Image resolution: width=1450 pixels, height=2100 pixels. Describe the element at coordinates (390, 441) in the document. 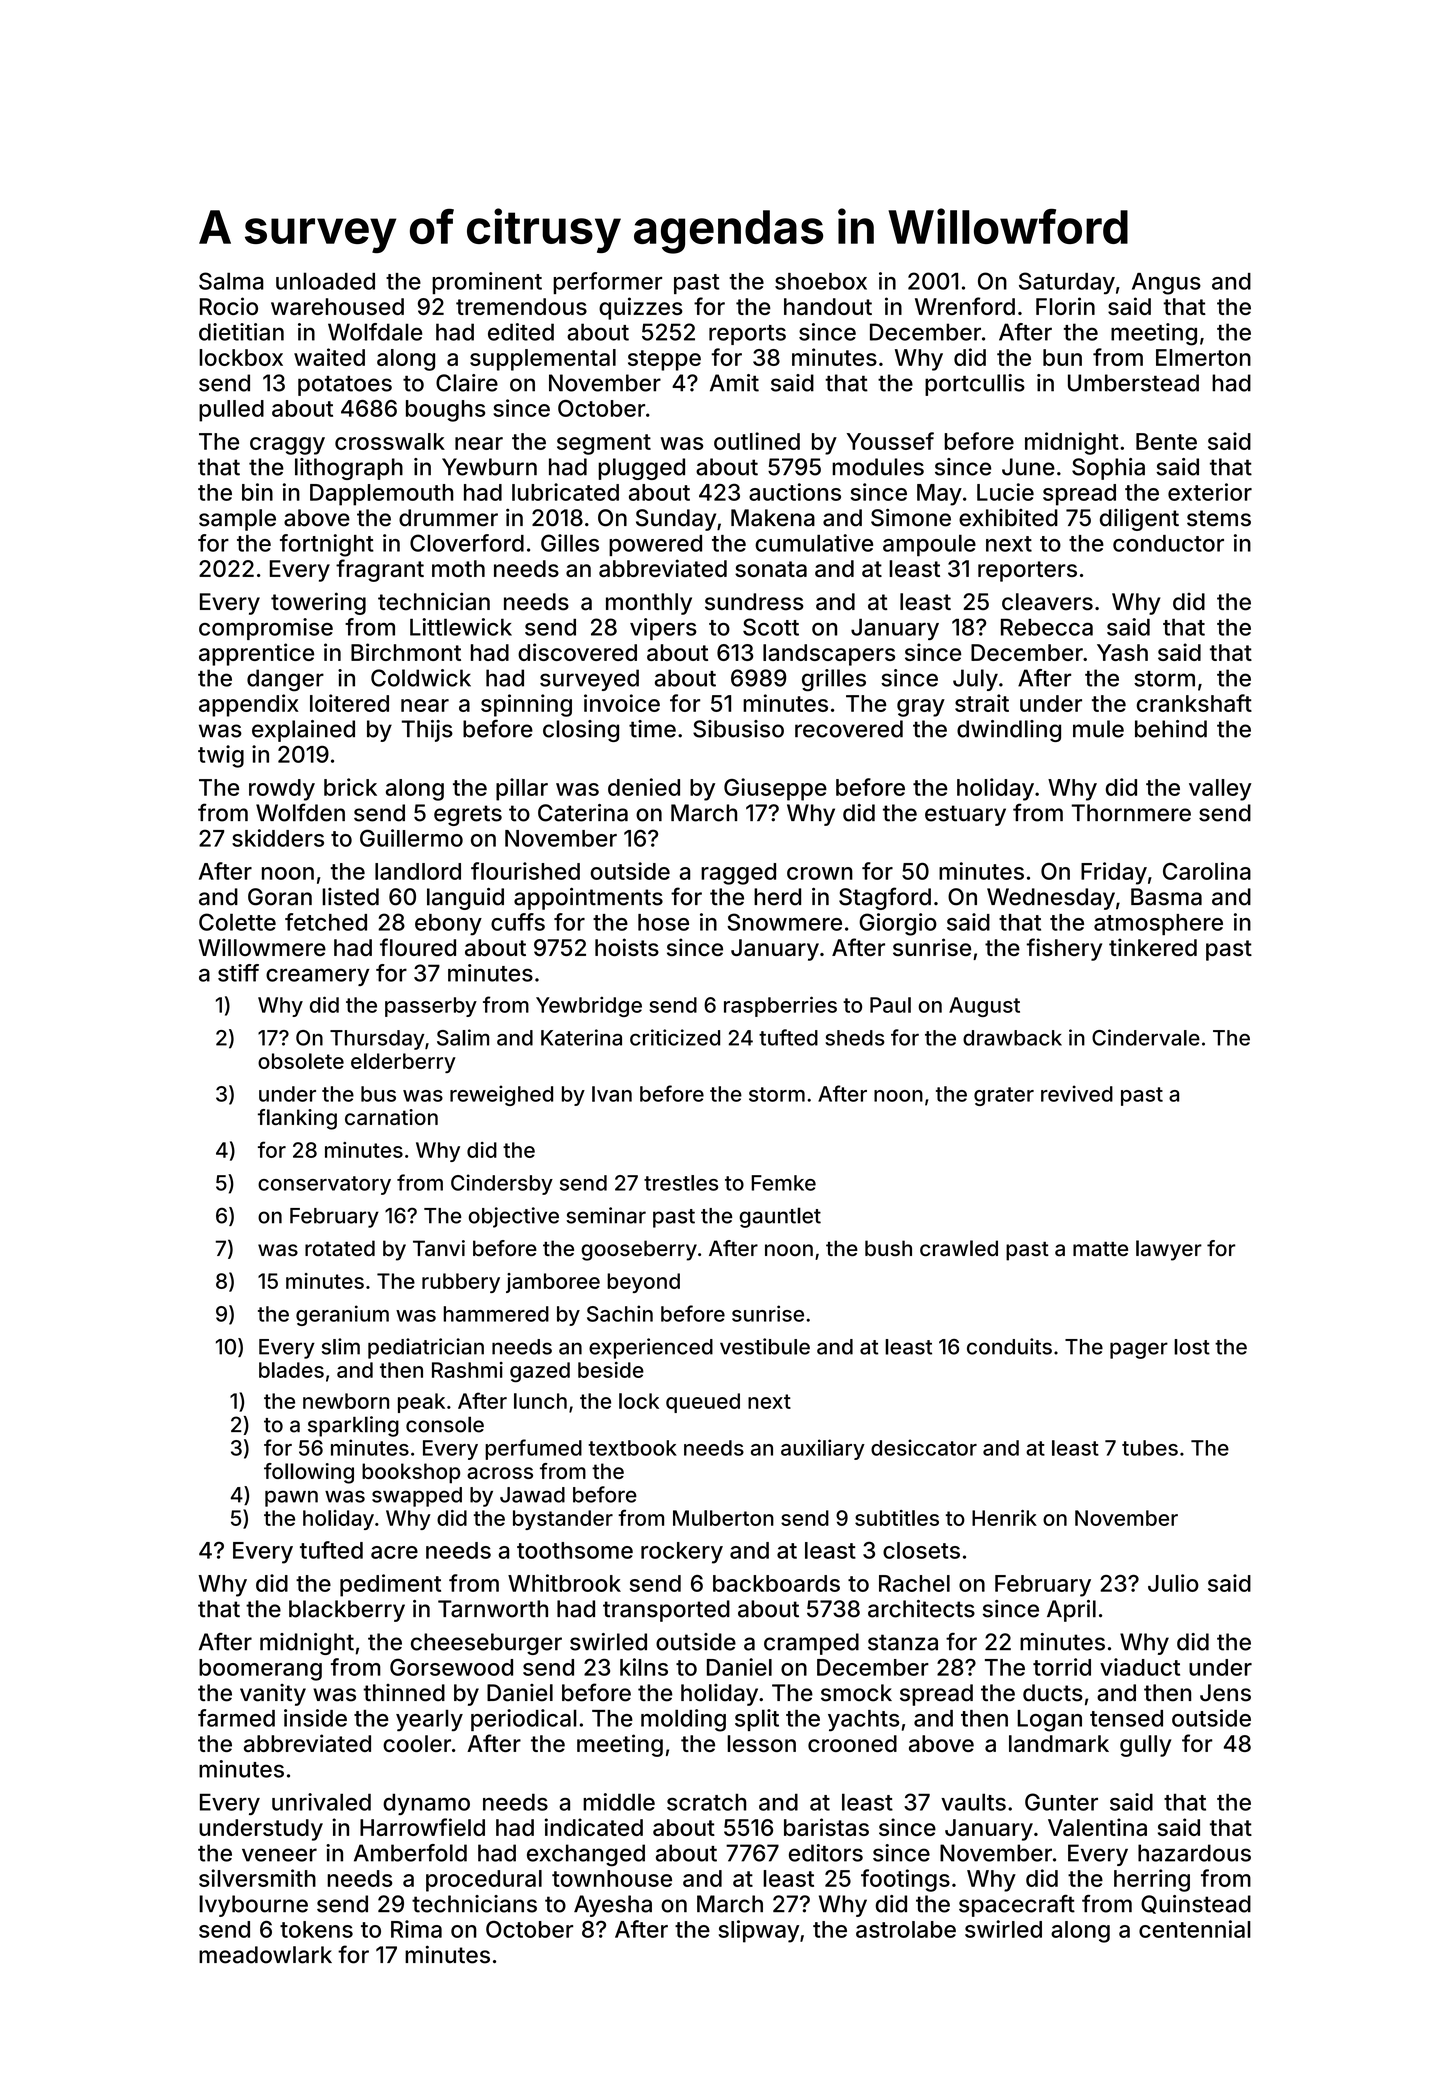

I see `crosswalk` at that location.
